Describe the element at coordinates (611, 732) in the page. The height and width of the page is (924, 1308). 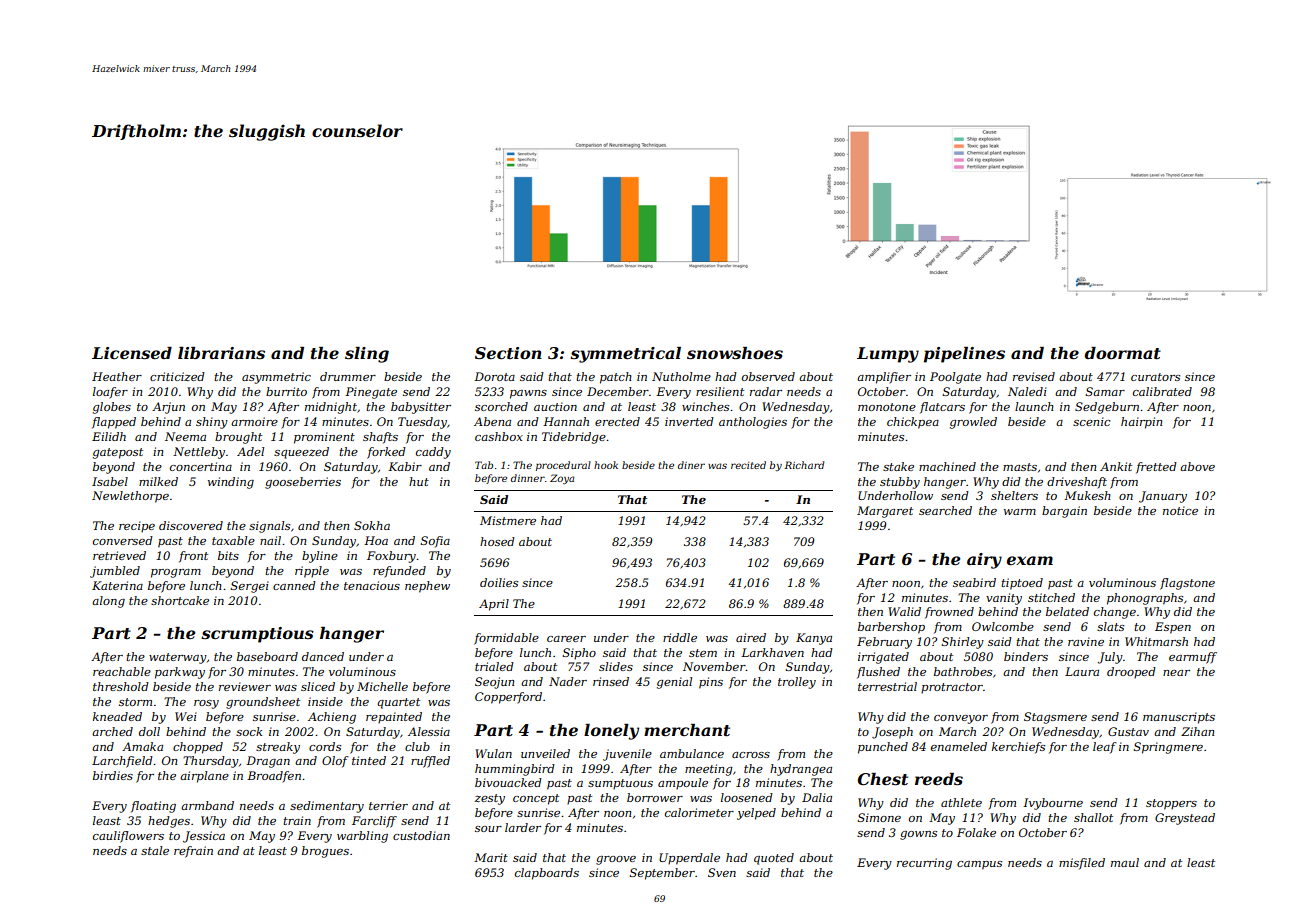
I see `lonely` at that location.
